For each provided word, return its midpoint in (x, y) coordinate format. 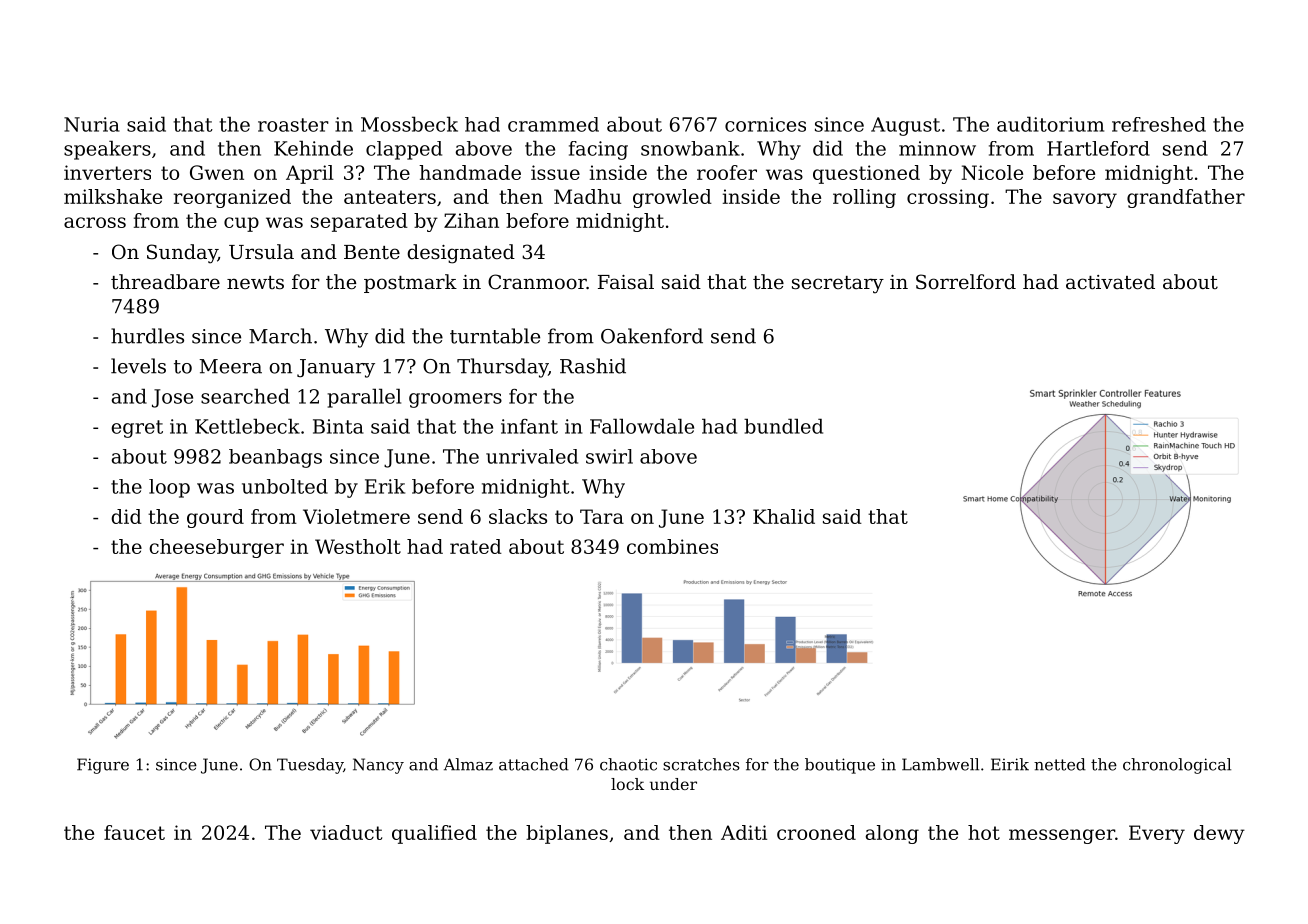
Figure (103, 766)
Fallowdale (642, 426)
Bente (372, 252)
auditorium (1050, 124)
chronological (1177, 766)
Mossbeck (409, 124)
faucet (134, 832)
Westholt (358, 546)
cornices (765, 124)
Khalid (784, 516)
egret (137, 429)
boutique (840, 766)
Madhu (587, 196)
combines (672, 546)
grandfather (1186, 198)
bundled (783, 426)
